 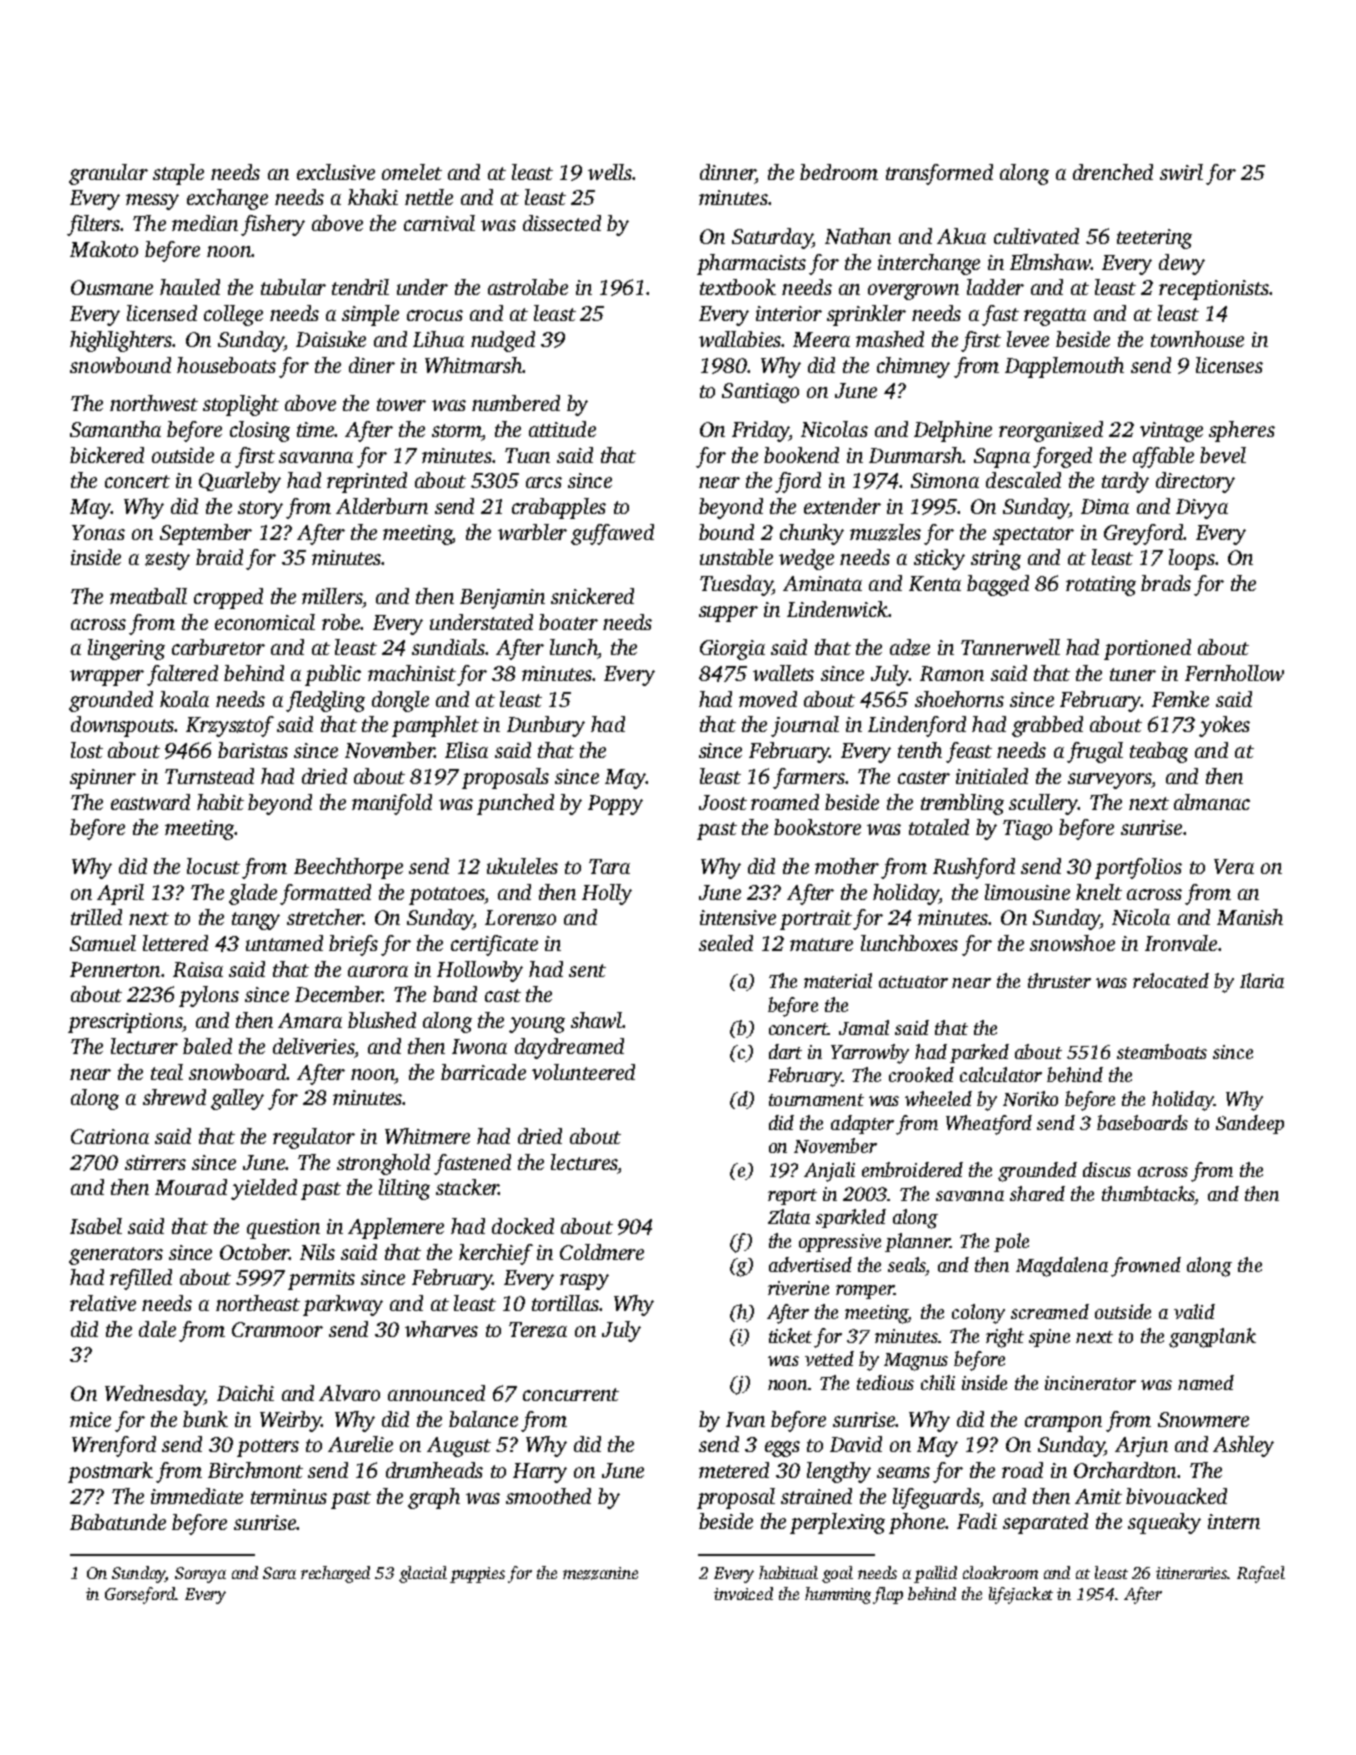 What do you see at coordinates (801, 455) in the document?
I see `bookend` at bounding box center [801, 455].
